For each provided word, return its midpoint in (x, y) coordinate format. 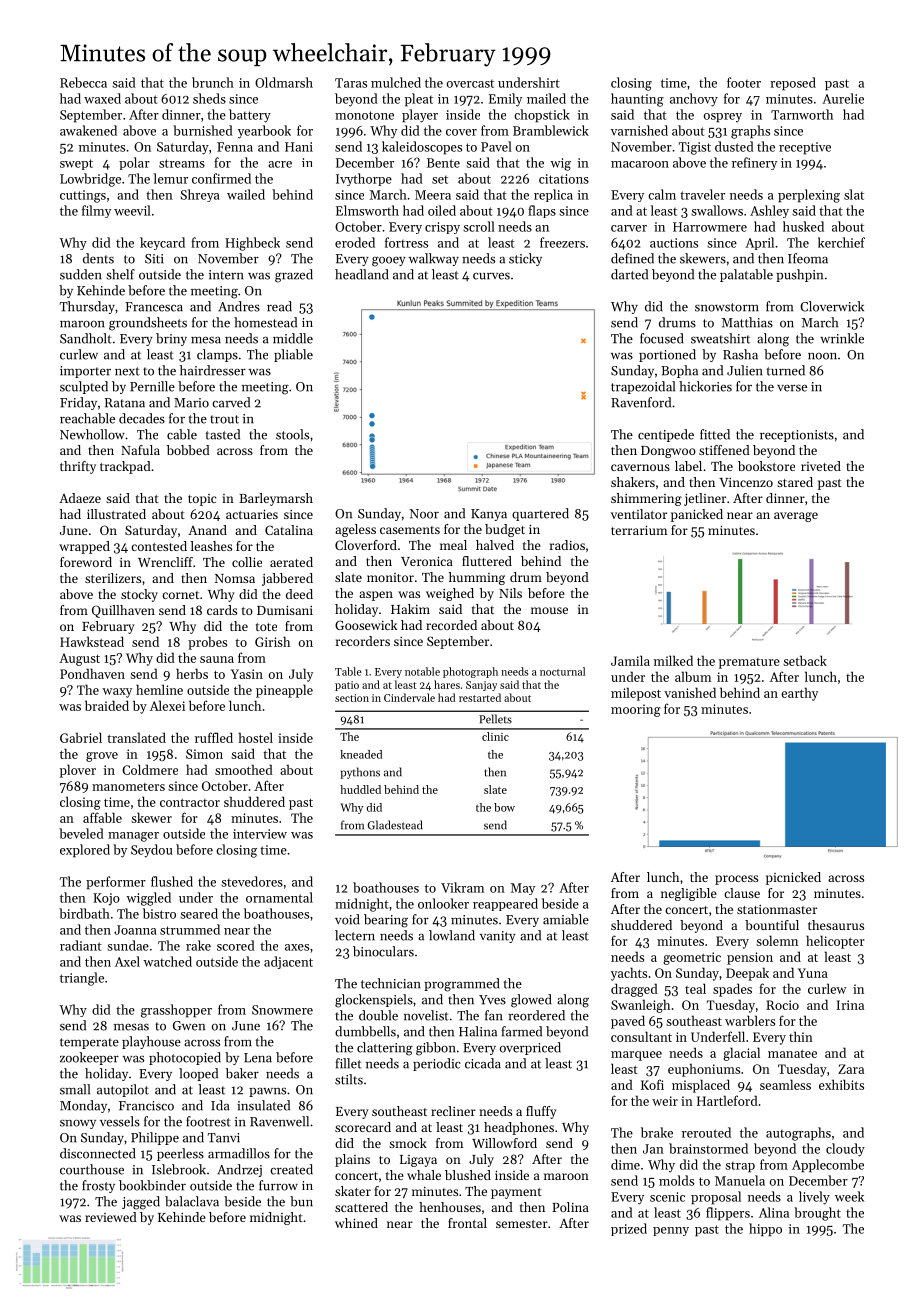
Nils (510, 593)
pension (750, 958)
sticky (525, 259)
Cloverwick (832, 306)
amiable (566, 919)
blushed (468, 1175)
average (796, 517)
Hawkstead (92, 641)
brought (817, 1214)
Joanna (135, 930)
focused (662, 338)
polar (134, 163)
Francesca (154, 307)
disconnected (98, 1153)
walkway (434, 259)
